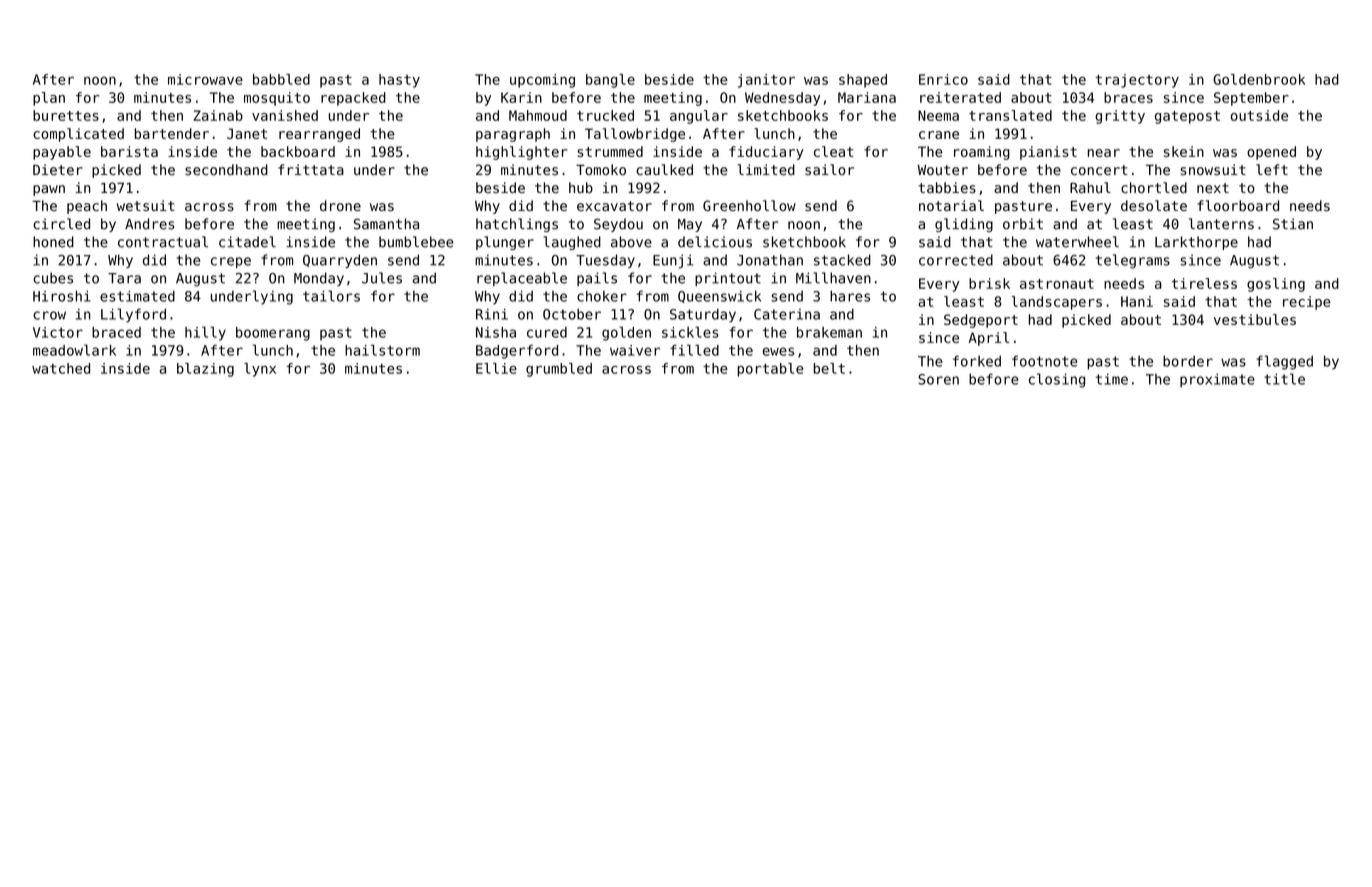 This screenshot has width=1372, height=887. I want to click on landscapers, so click(1056, 303).
